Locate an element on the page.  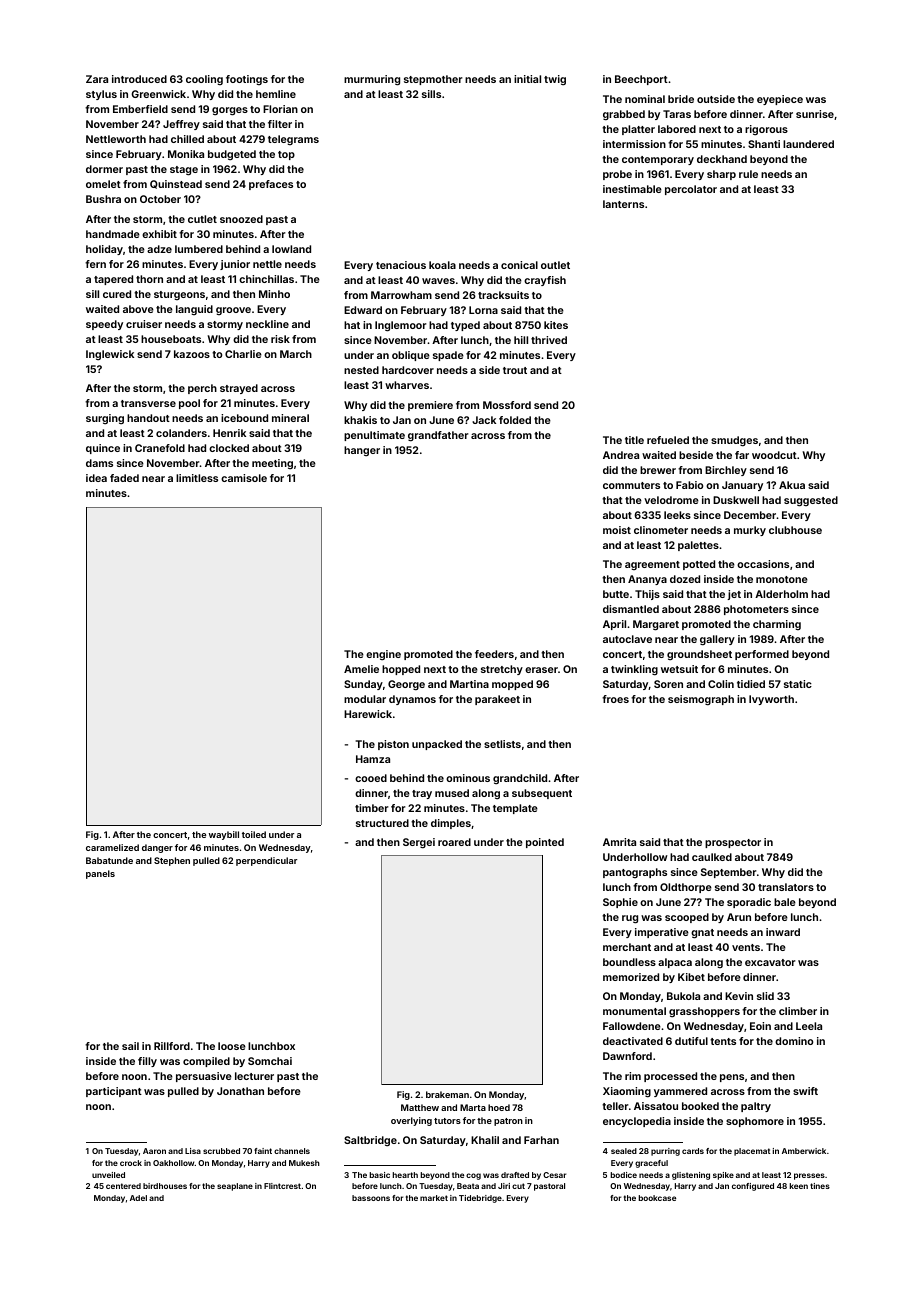
Amelie is located at coordinates (361, 669).
